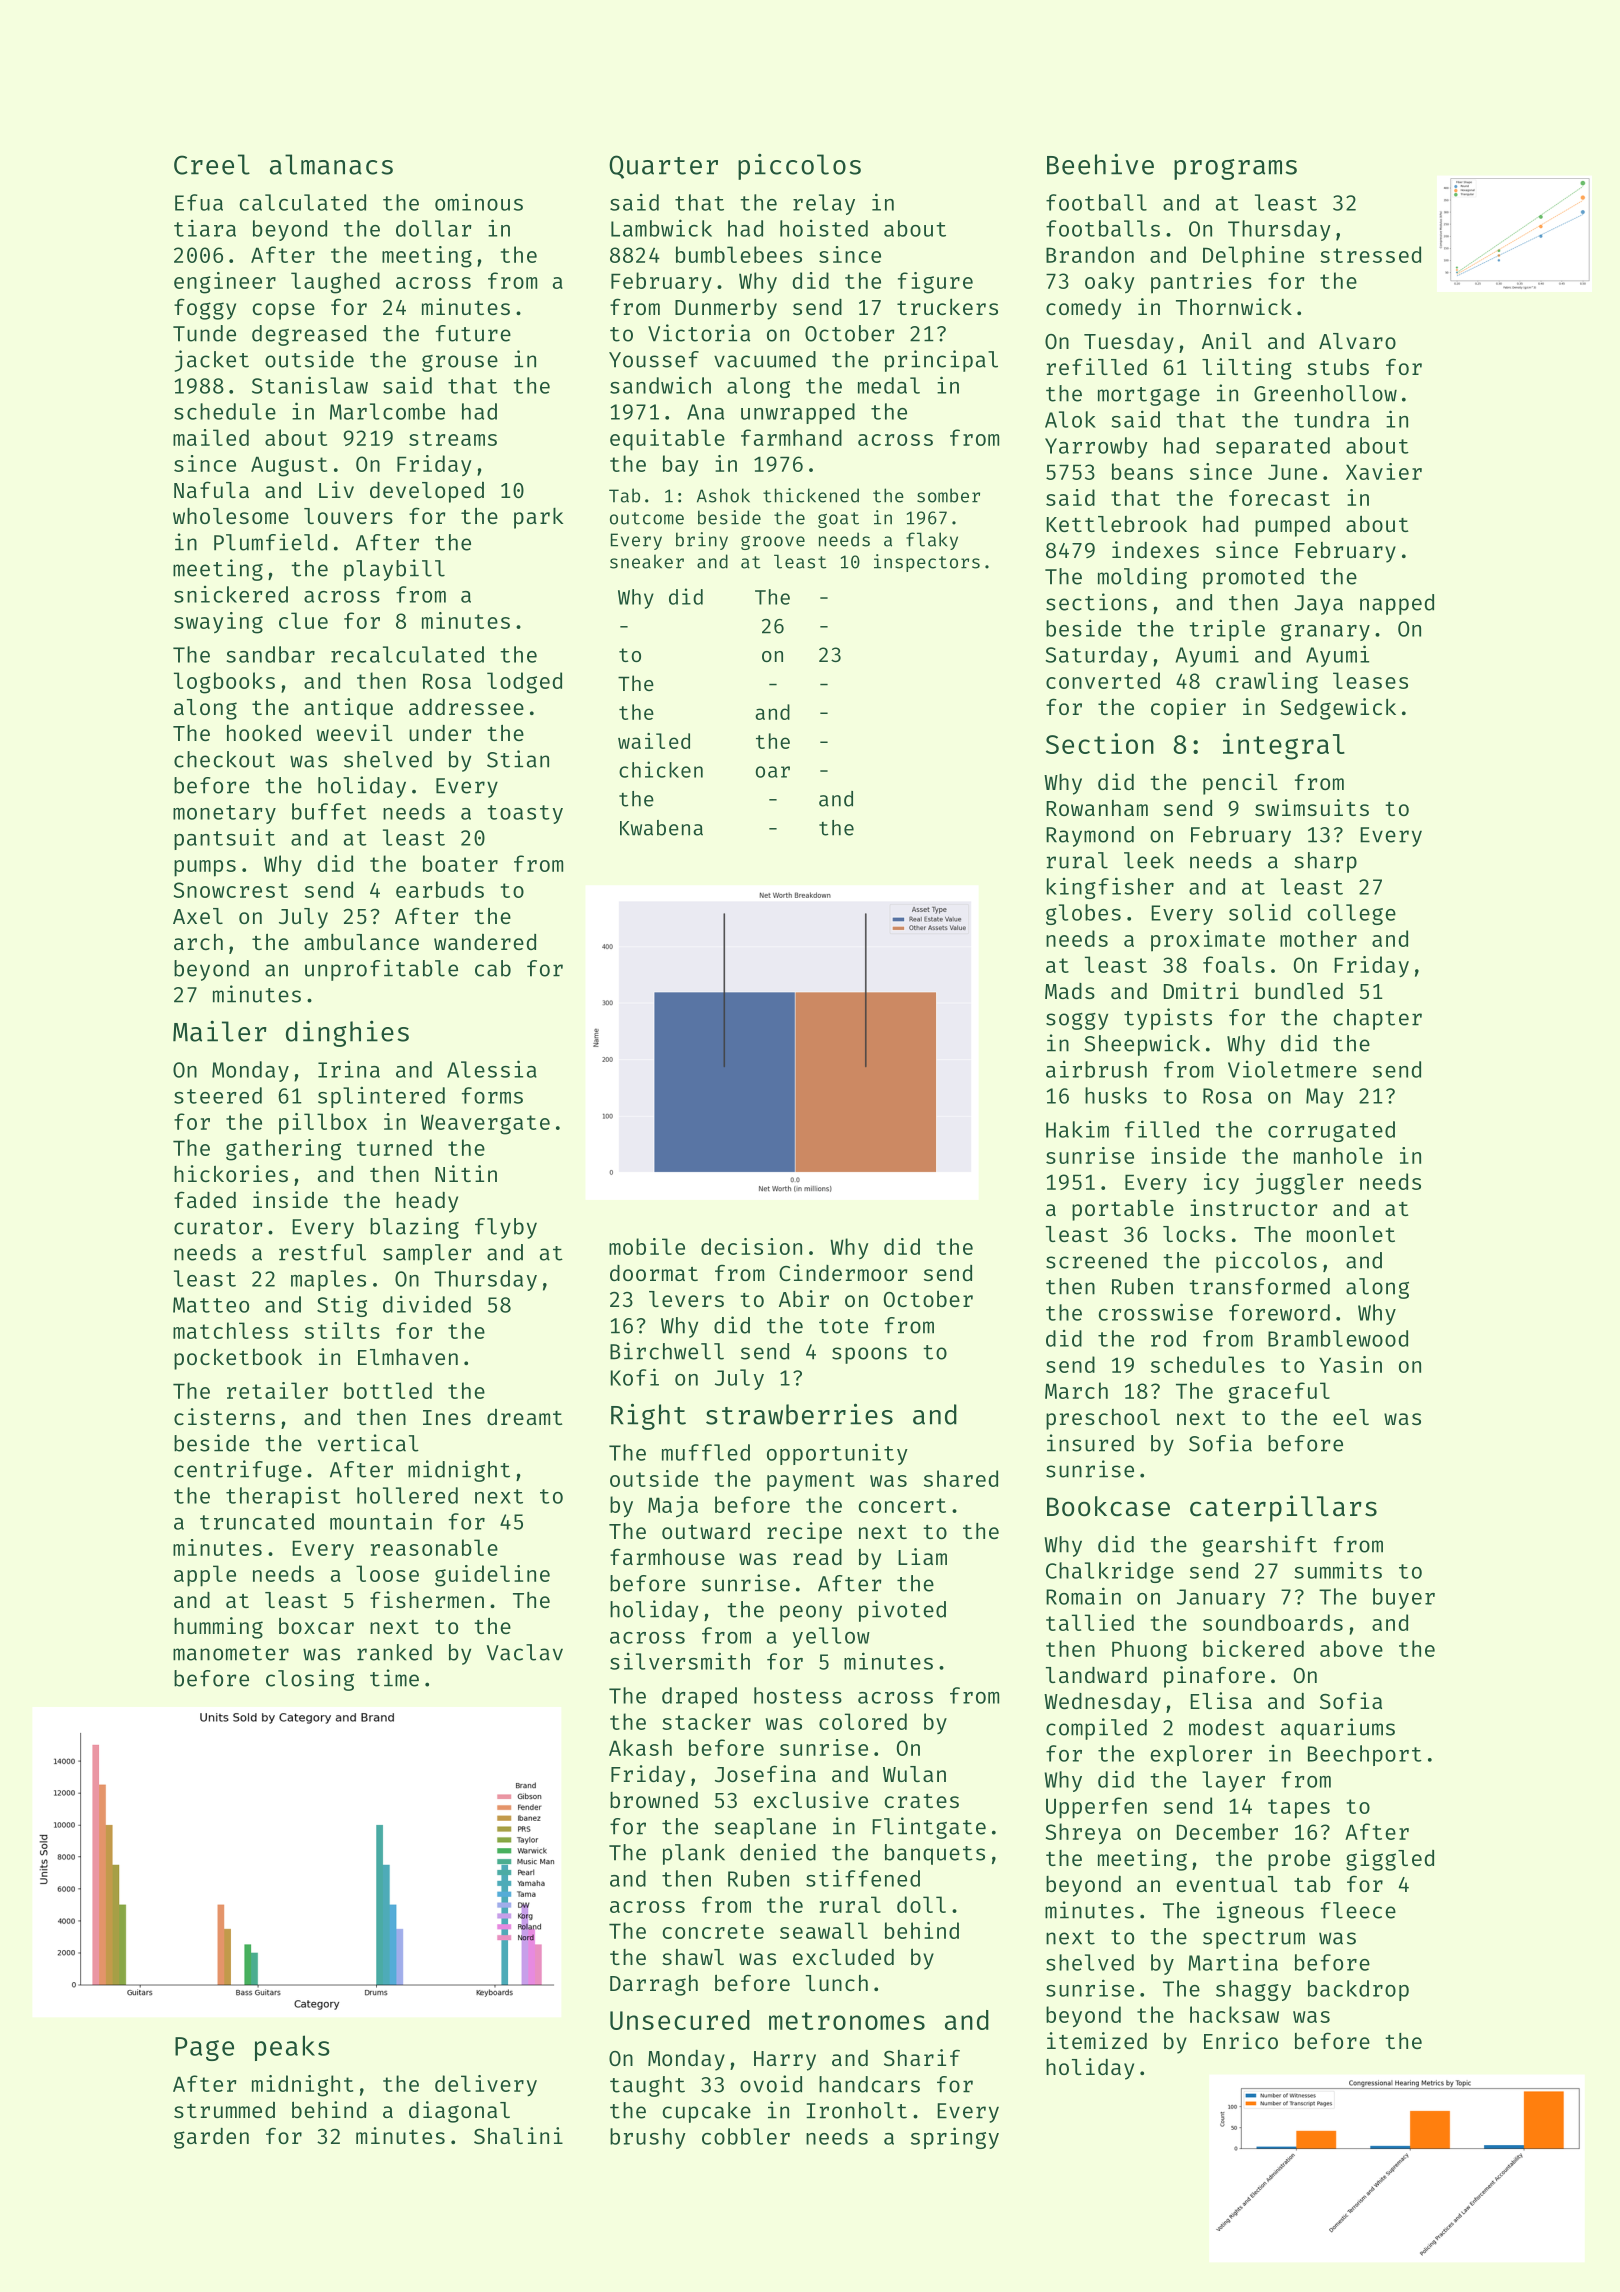 This screenshot has width=1620, height=2292. I want to click on almanacs, so click(331, 164).
